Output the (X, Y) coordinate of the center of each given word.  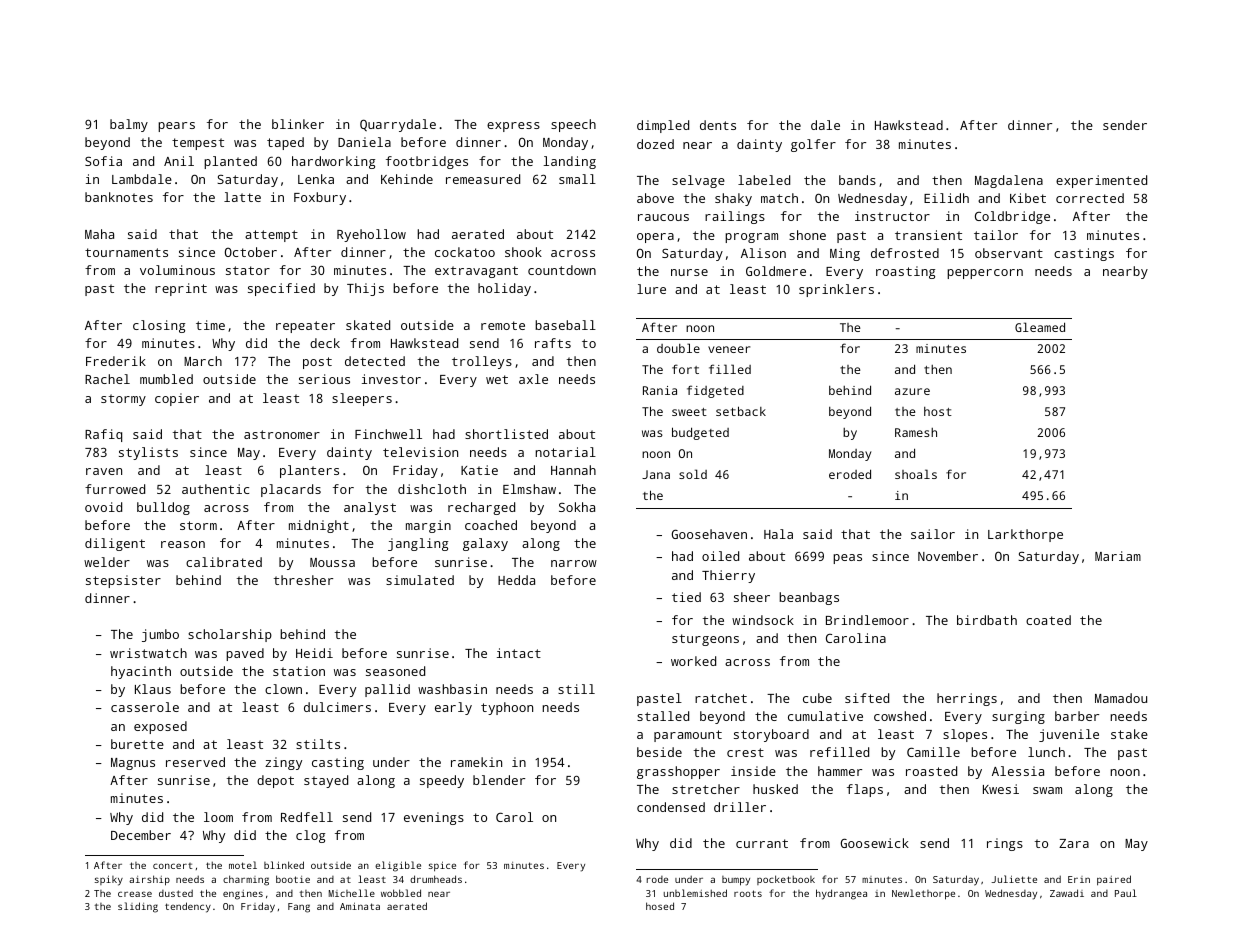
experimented (1101, 181)
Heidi (314, 653)
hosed (660, 906)
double (678, 348)
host (938, 411)
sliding (138, 907)
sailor (933, 534)
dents (718, 125)
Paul (1126, 893)
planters (309, 471)
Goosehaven (709, 534)
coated (1048, 620)
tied (686, 597)
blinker (298, 124)
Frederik (116, 361)
